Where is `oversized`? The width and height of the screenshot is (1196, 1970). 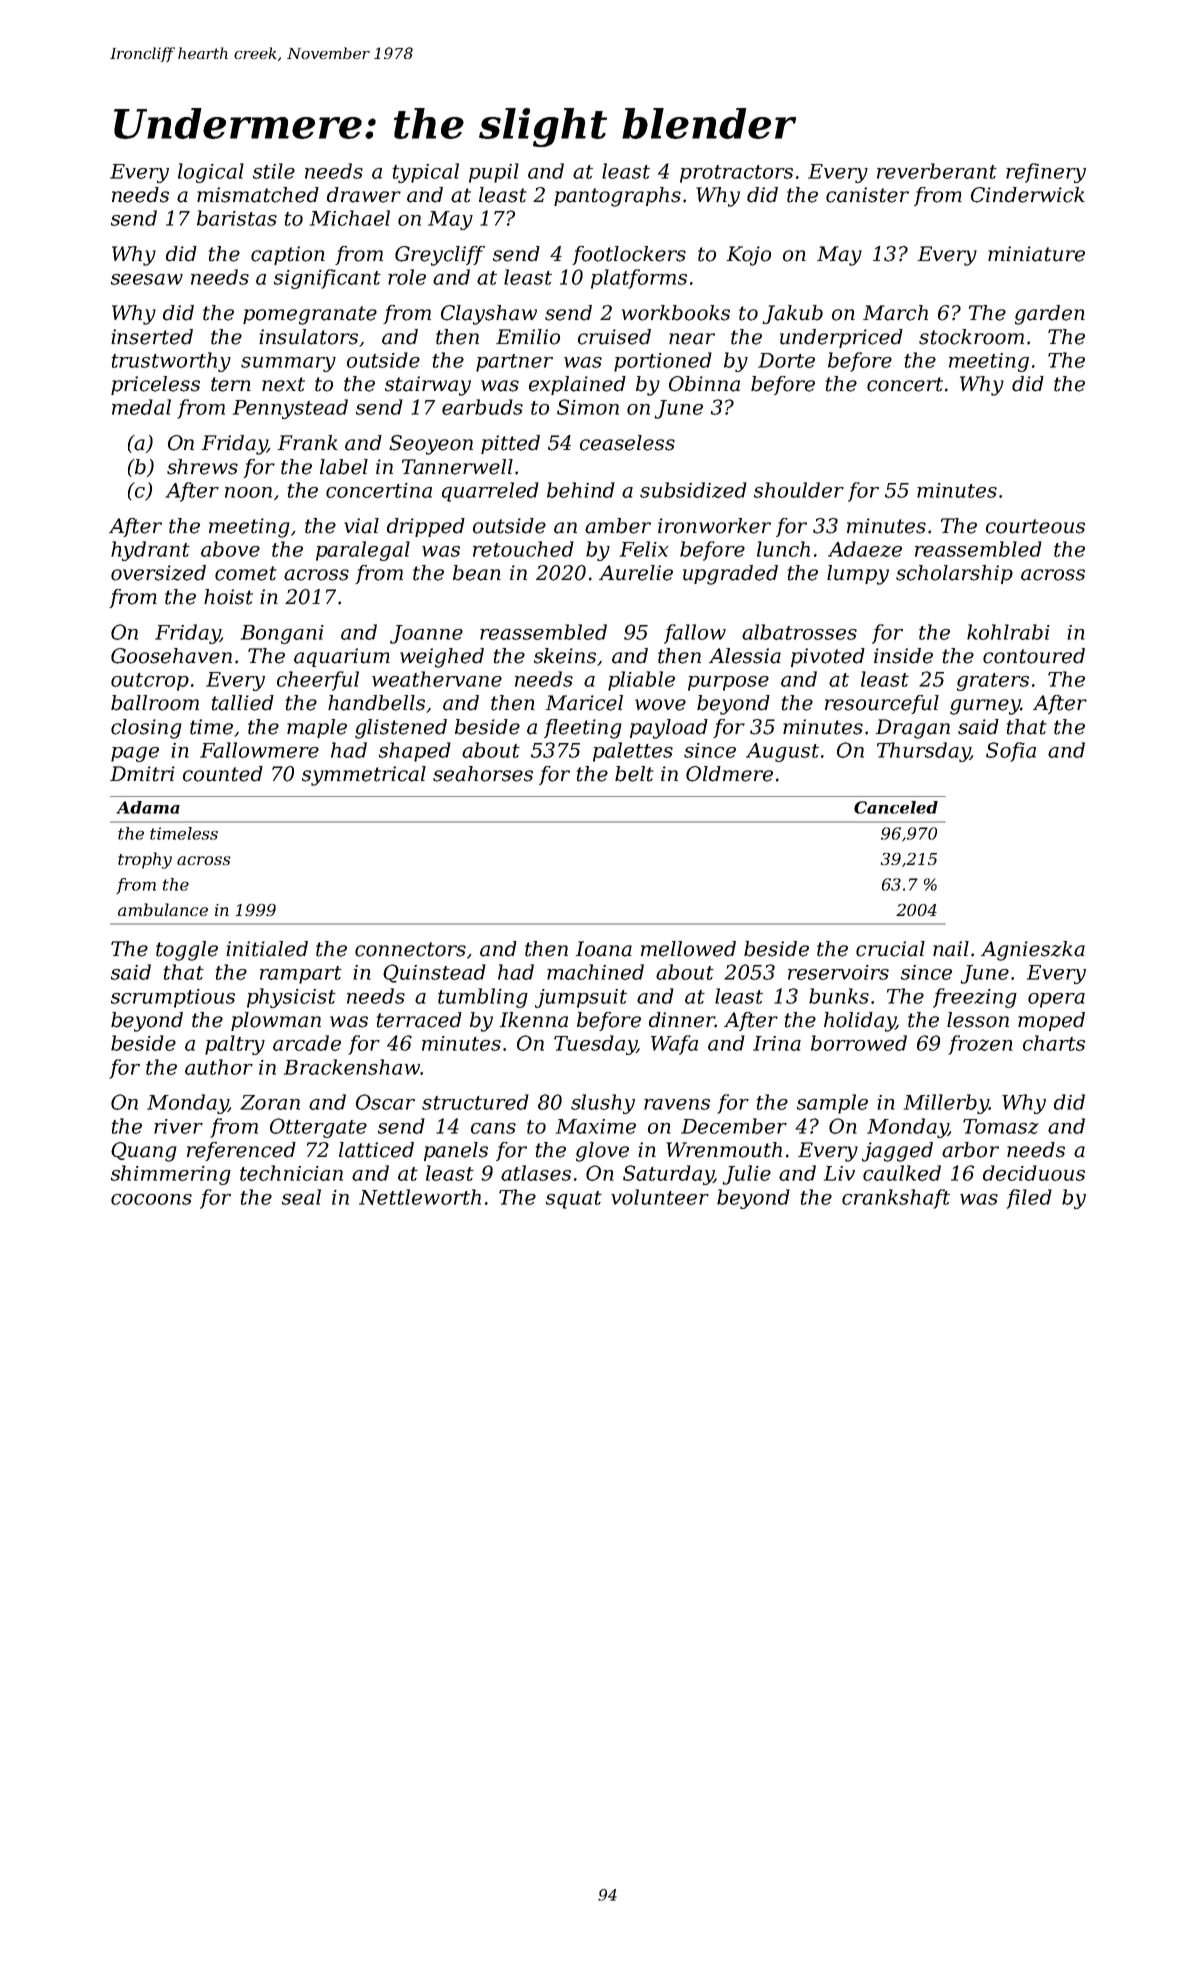 oversized is located at coordinates (158, 573).
